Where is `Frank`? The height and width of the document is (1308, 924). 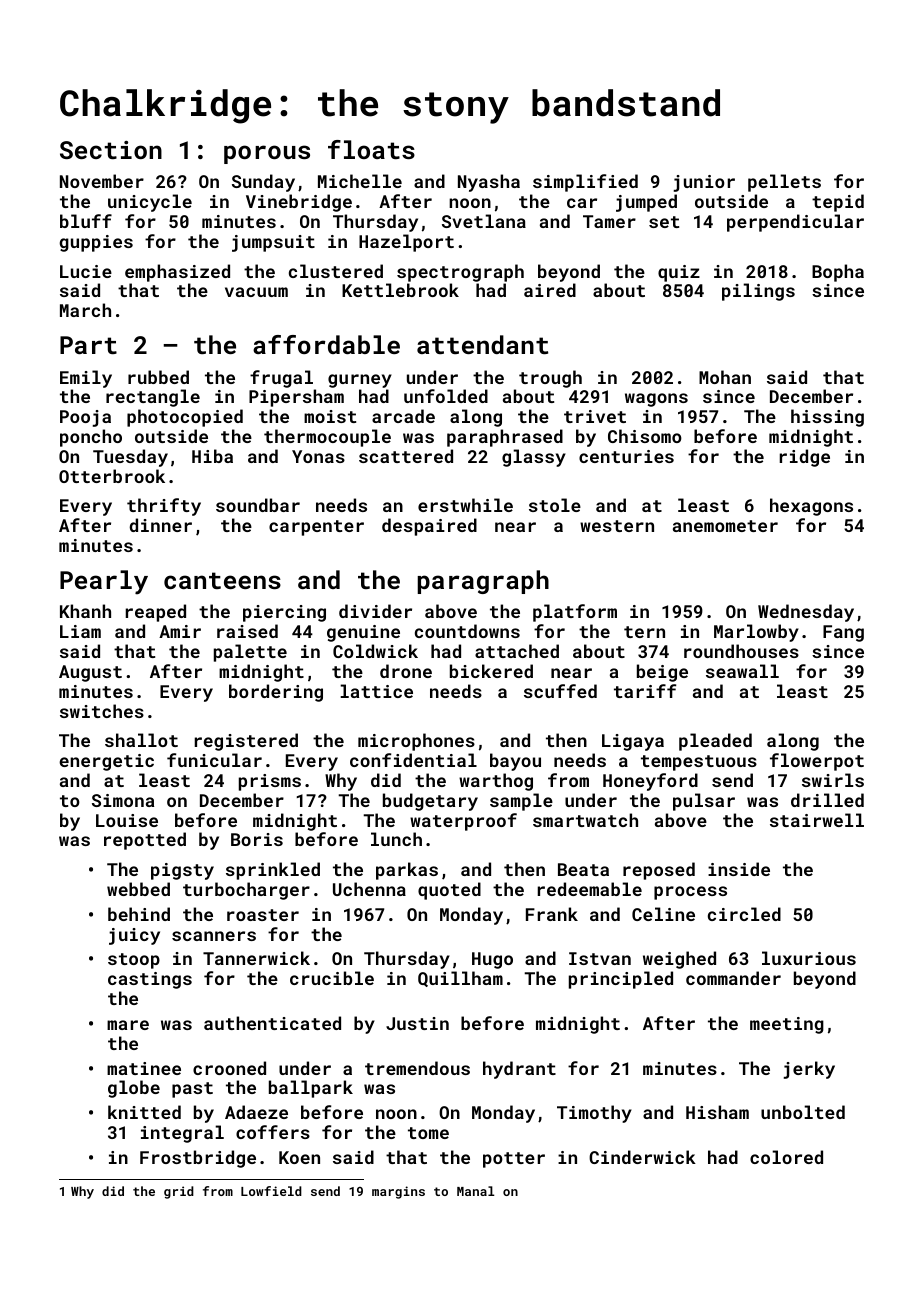 Frank is located at coordinates (552, 914).
